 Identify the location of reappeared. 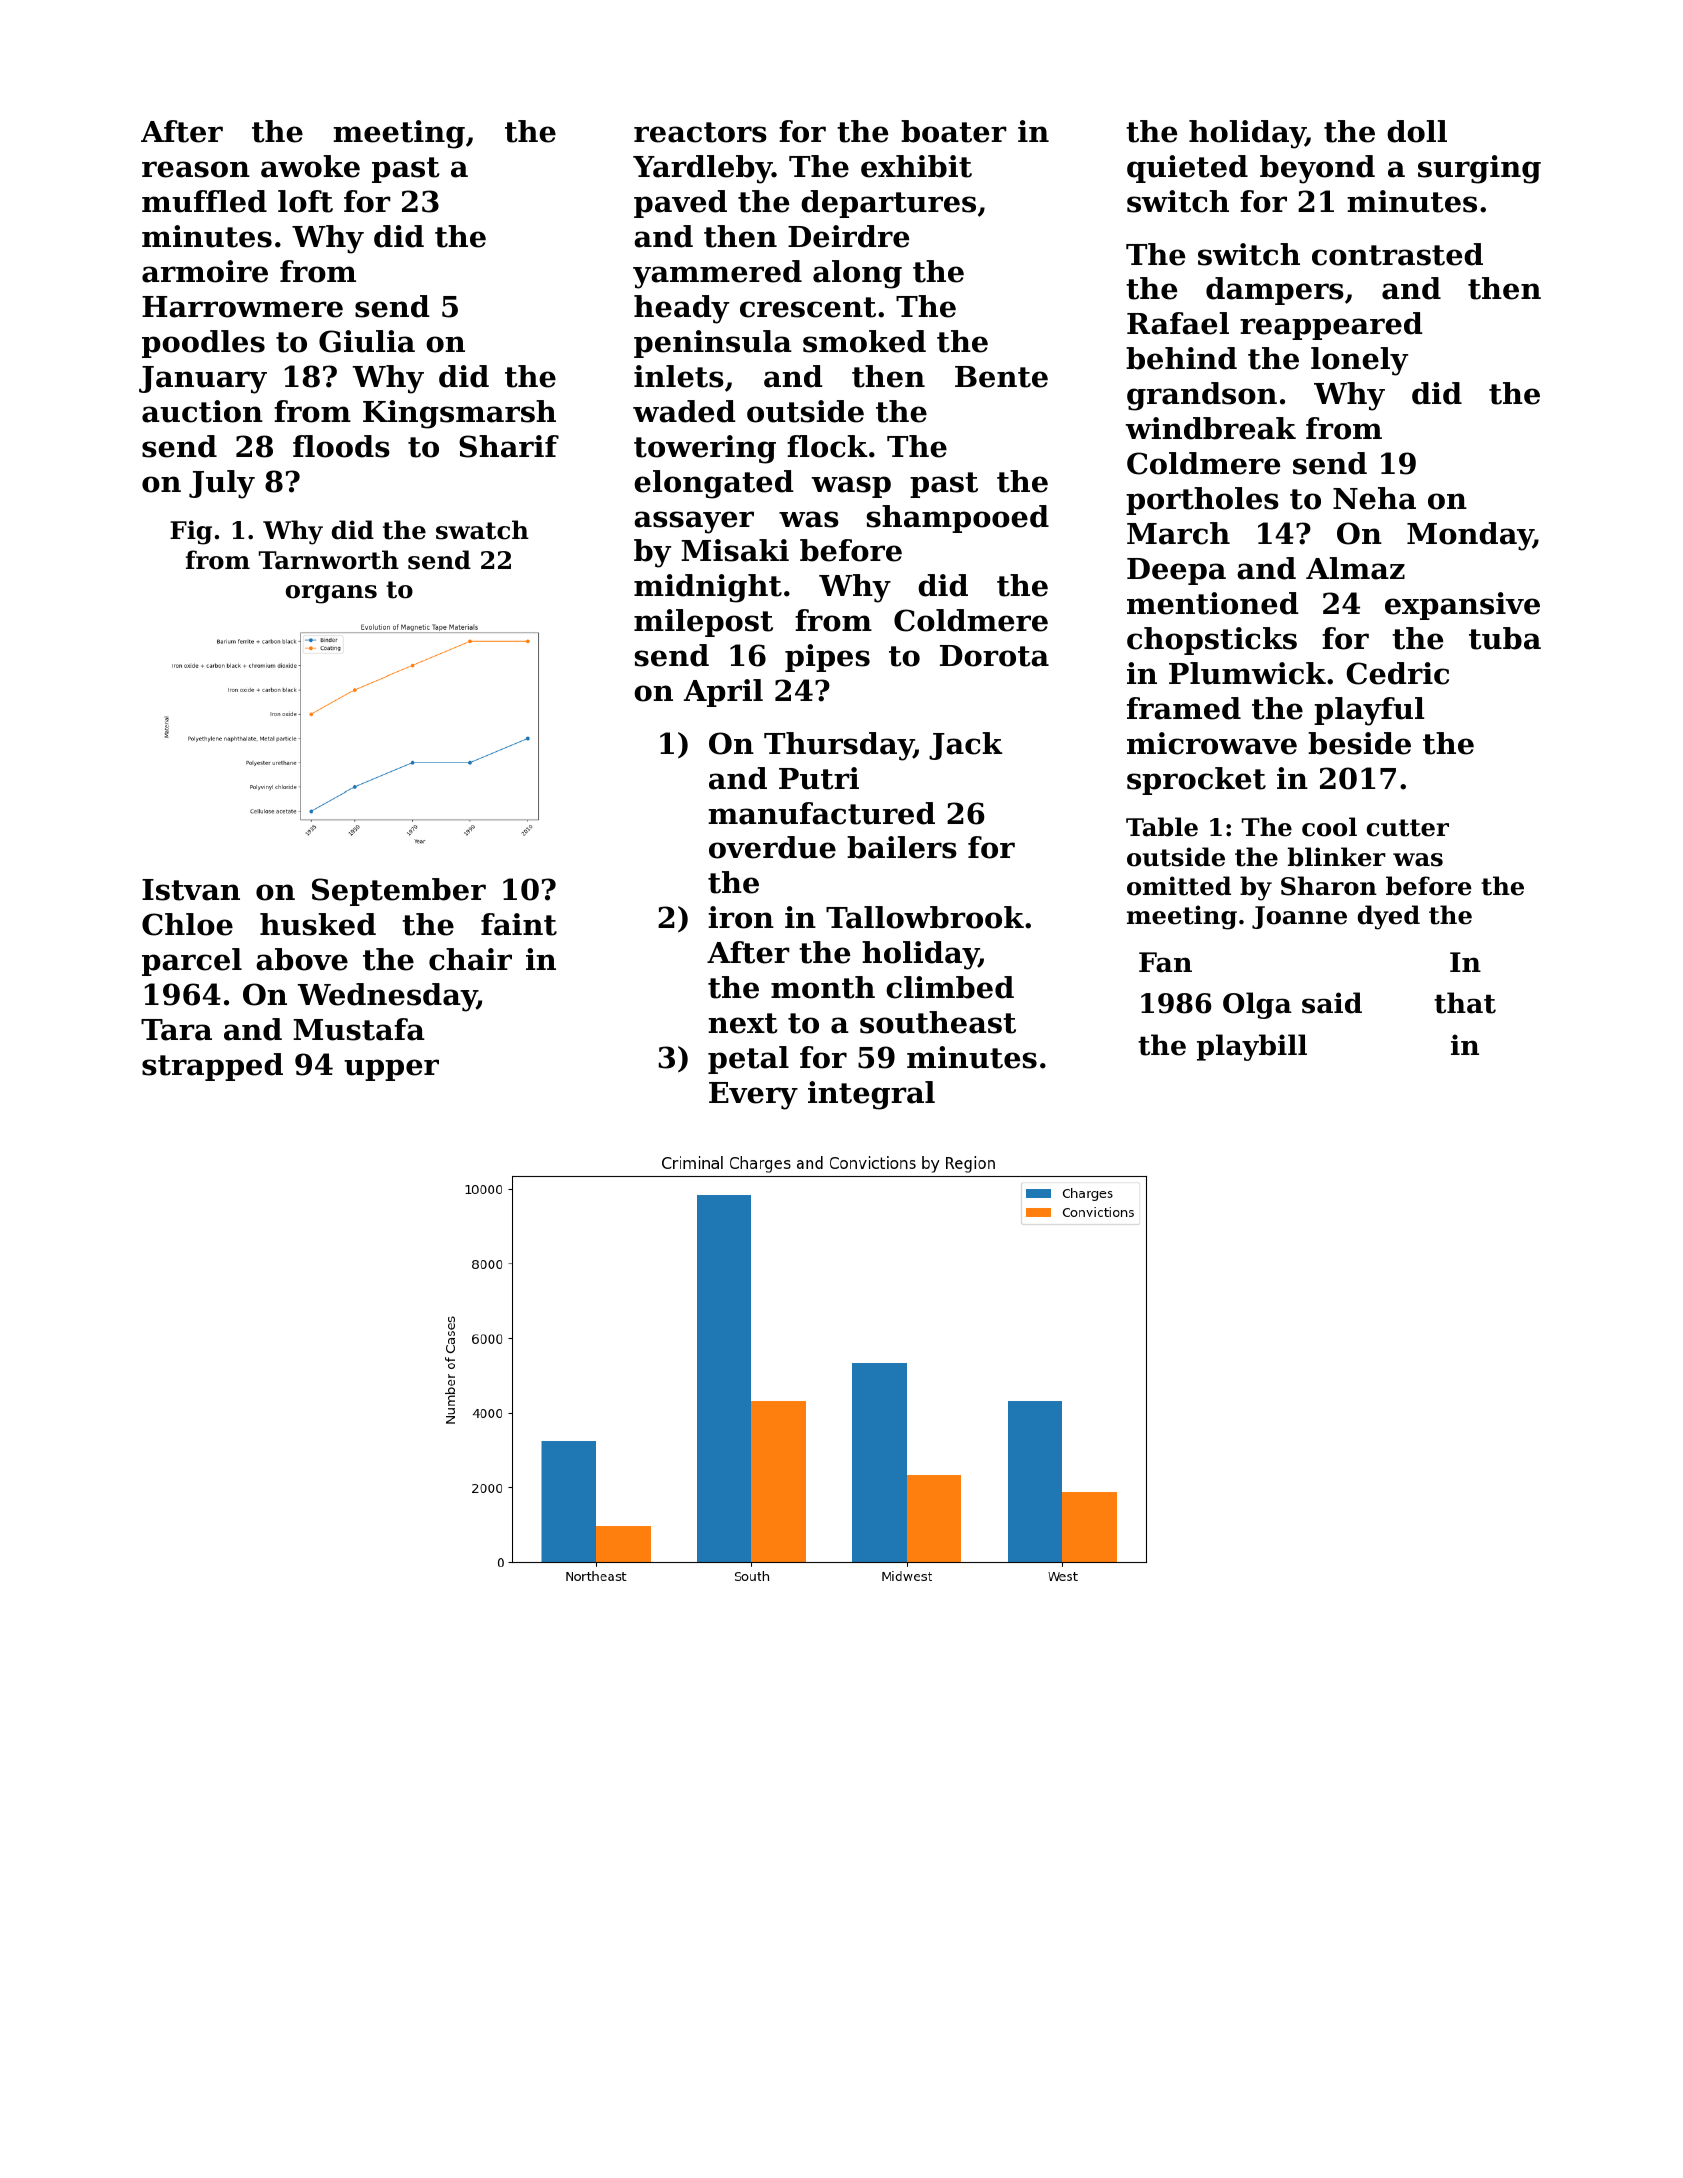
(1331, 326).
